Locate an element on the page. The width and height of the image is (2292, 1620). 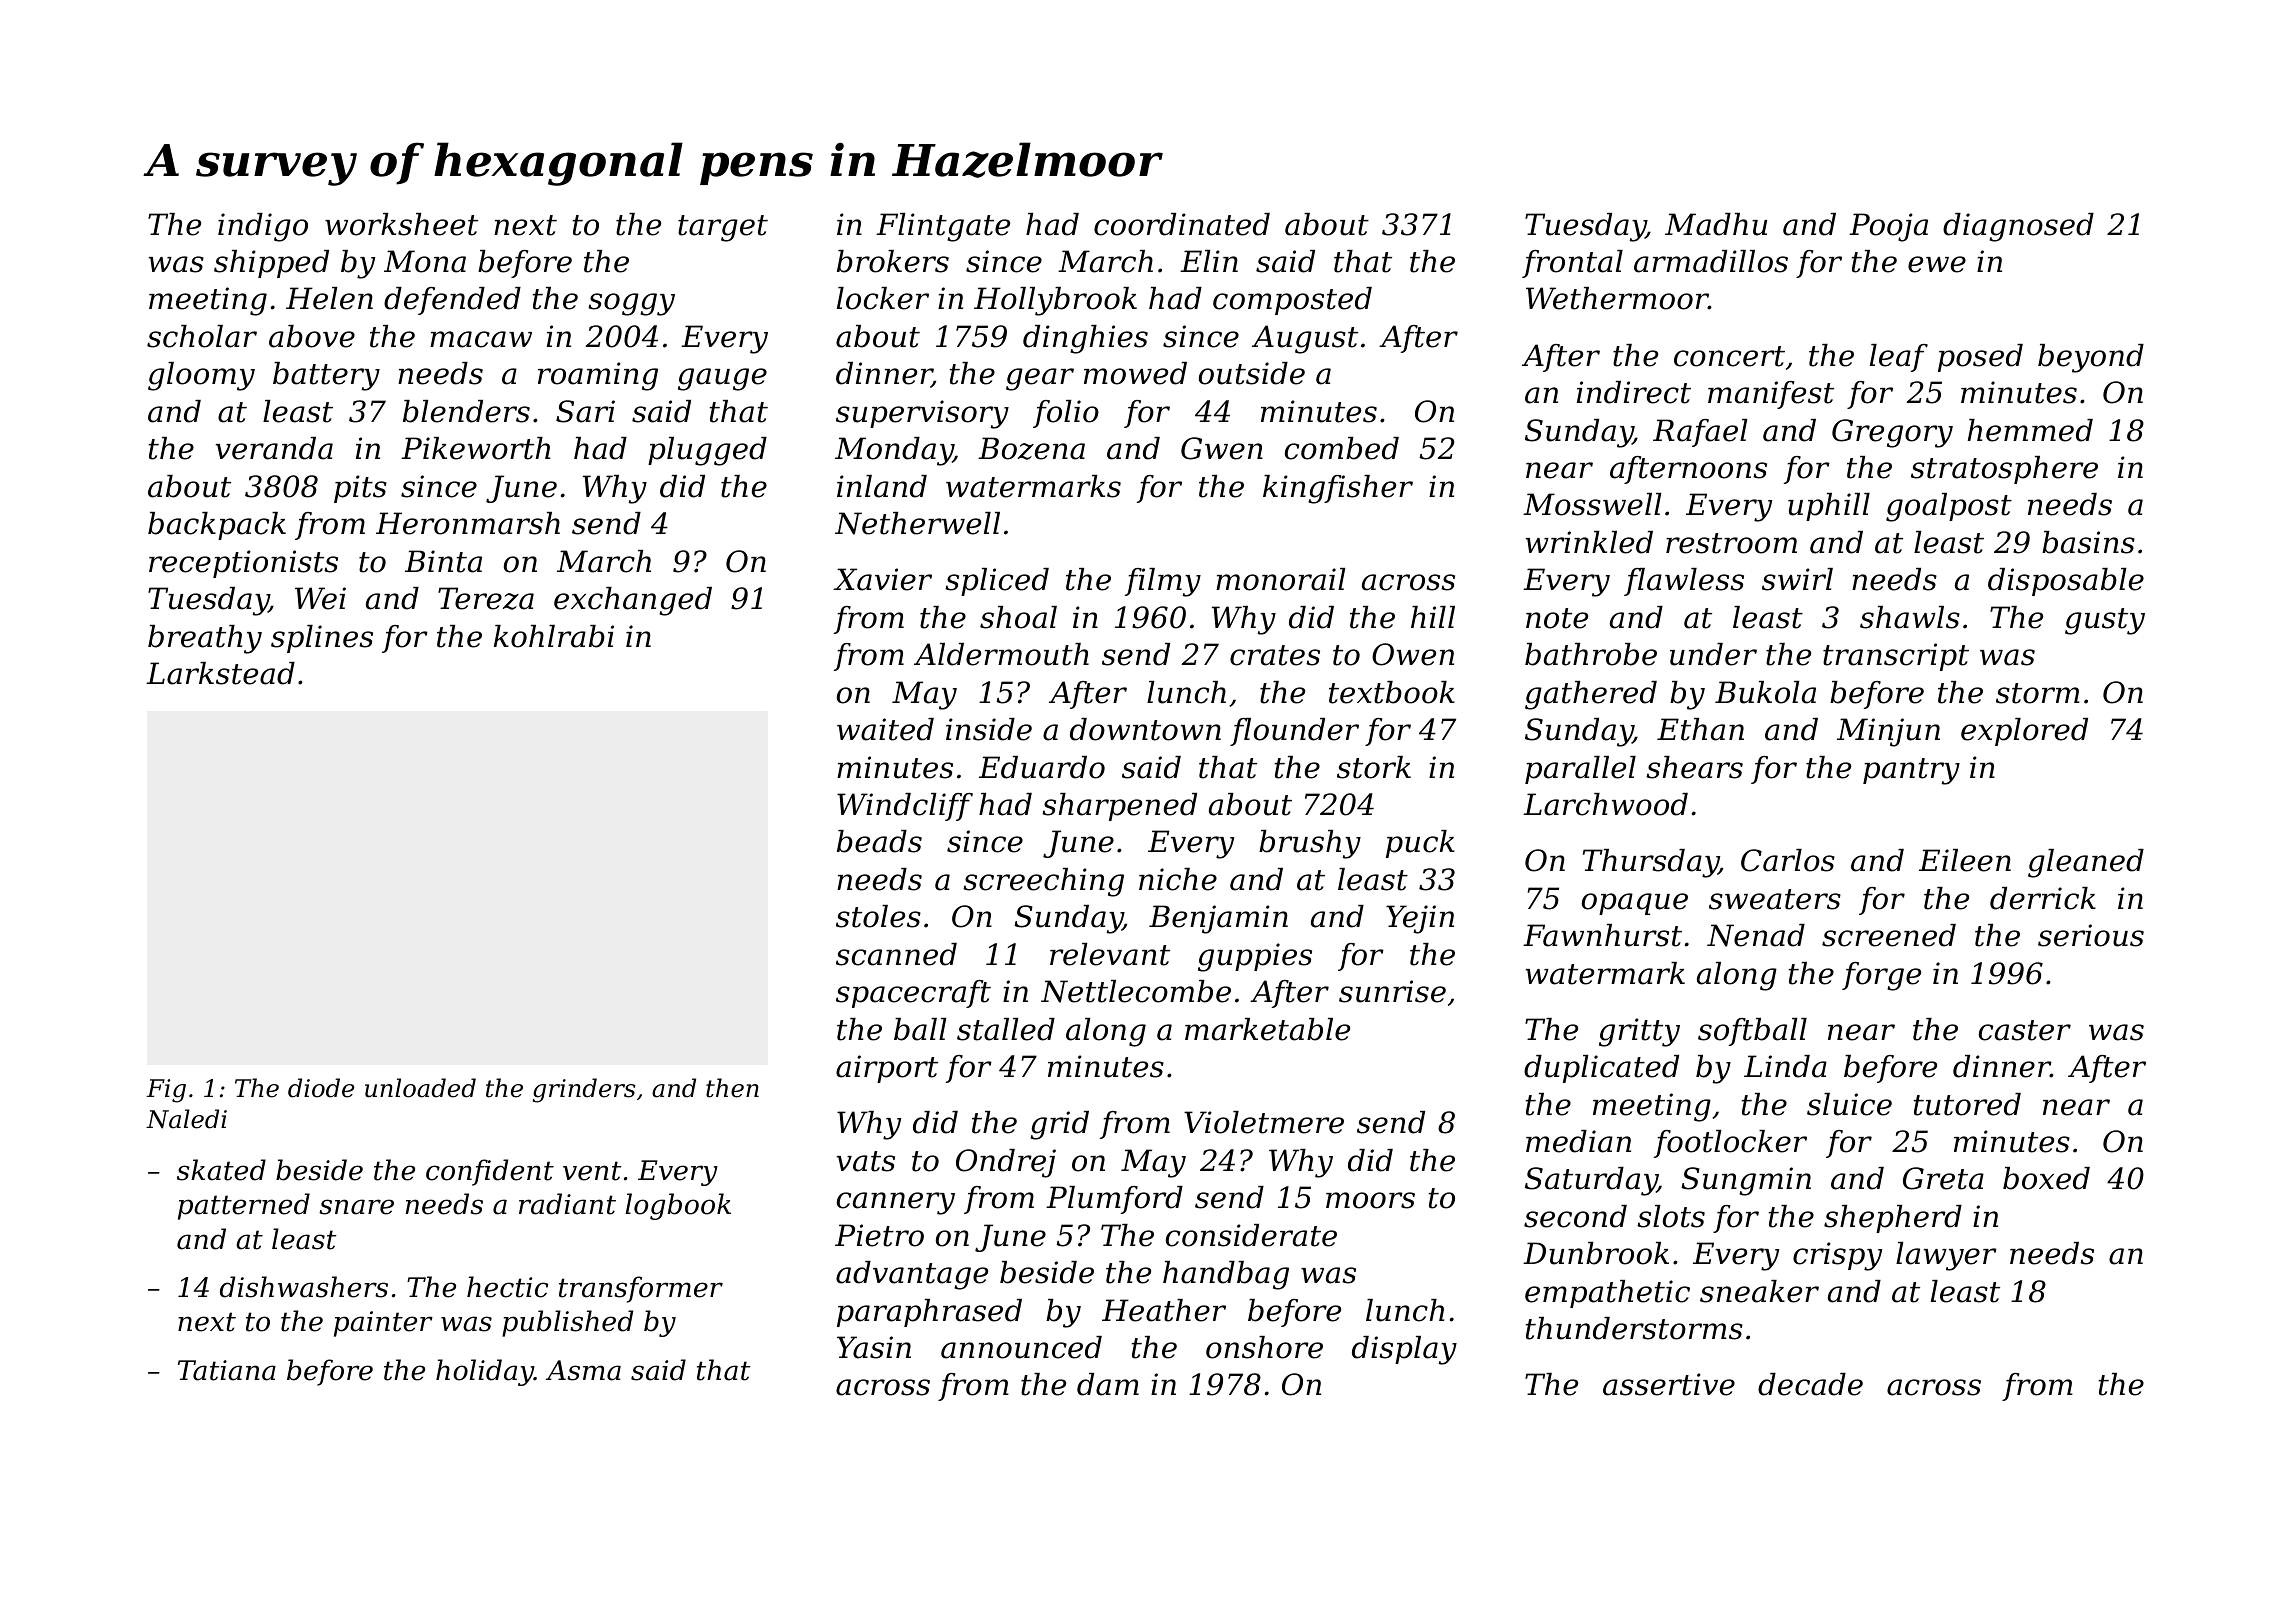
Asma is located at coordinates (583, 1370).
